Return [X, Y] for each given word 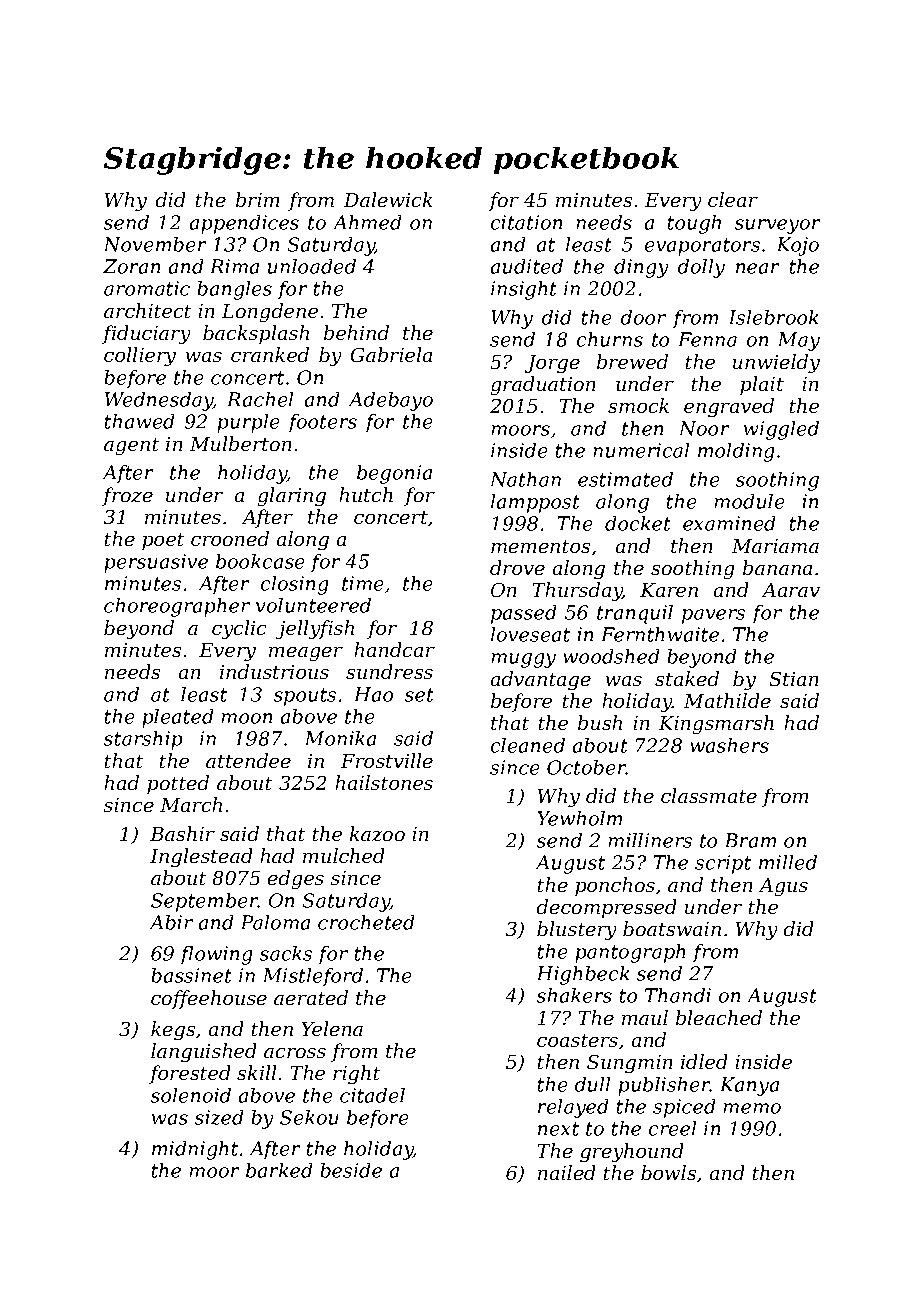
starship [143, 740]
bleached [719, 1018]
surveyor [778, 226]
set [419, 695]
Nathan [525, 479]
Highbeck [583, 975]
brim [258, 199]
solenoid [191, 1095]
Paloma [275, 922]
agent [131, 447]
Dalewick [388, 200]
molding [736, 452]
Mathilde [727, 701]
